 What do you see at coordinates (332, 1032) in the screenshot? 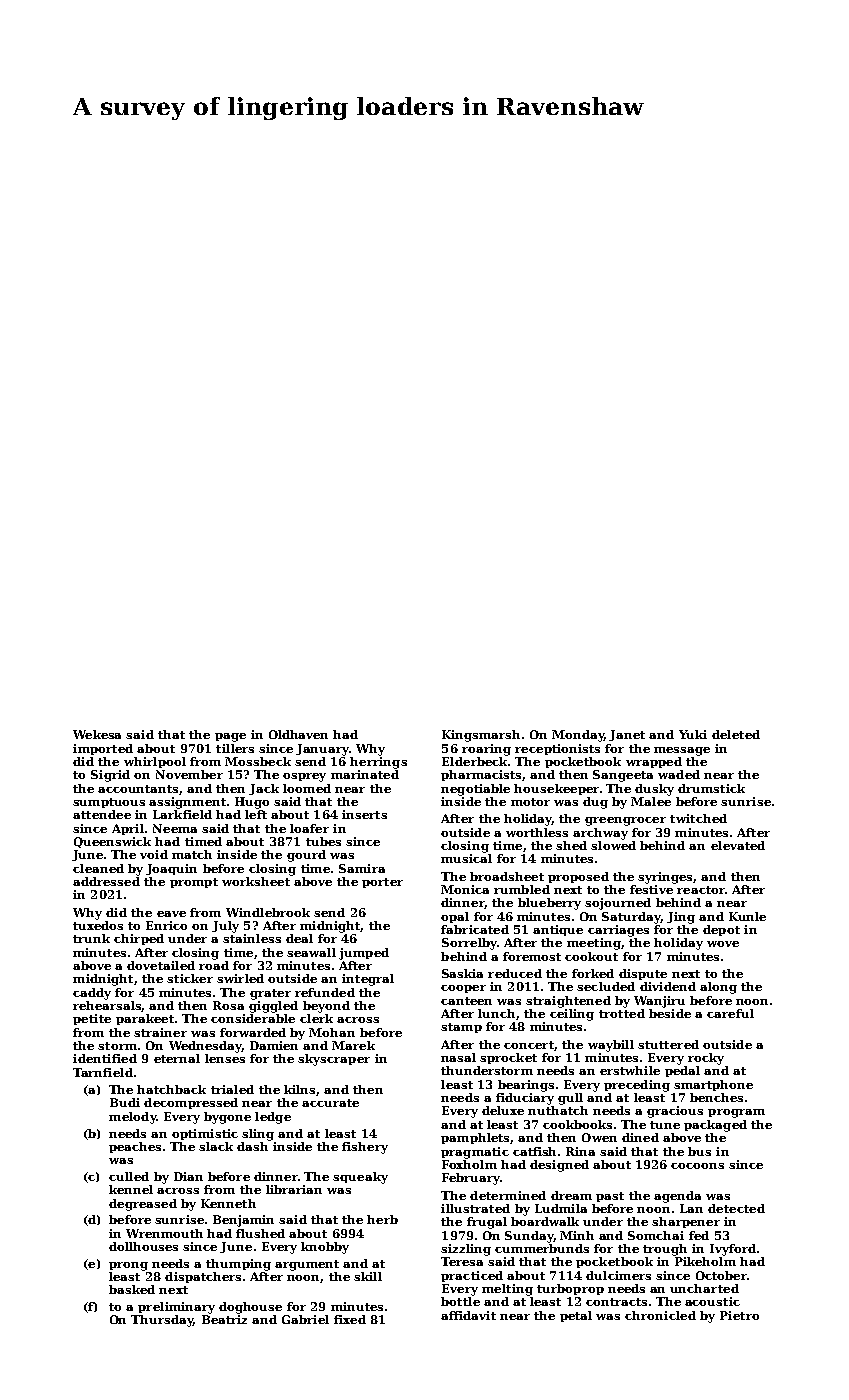
I see `Mohan` at bounding box center [332, 1032].
